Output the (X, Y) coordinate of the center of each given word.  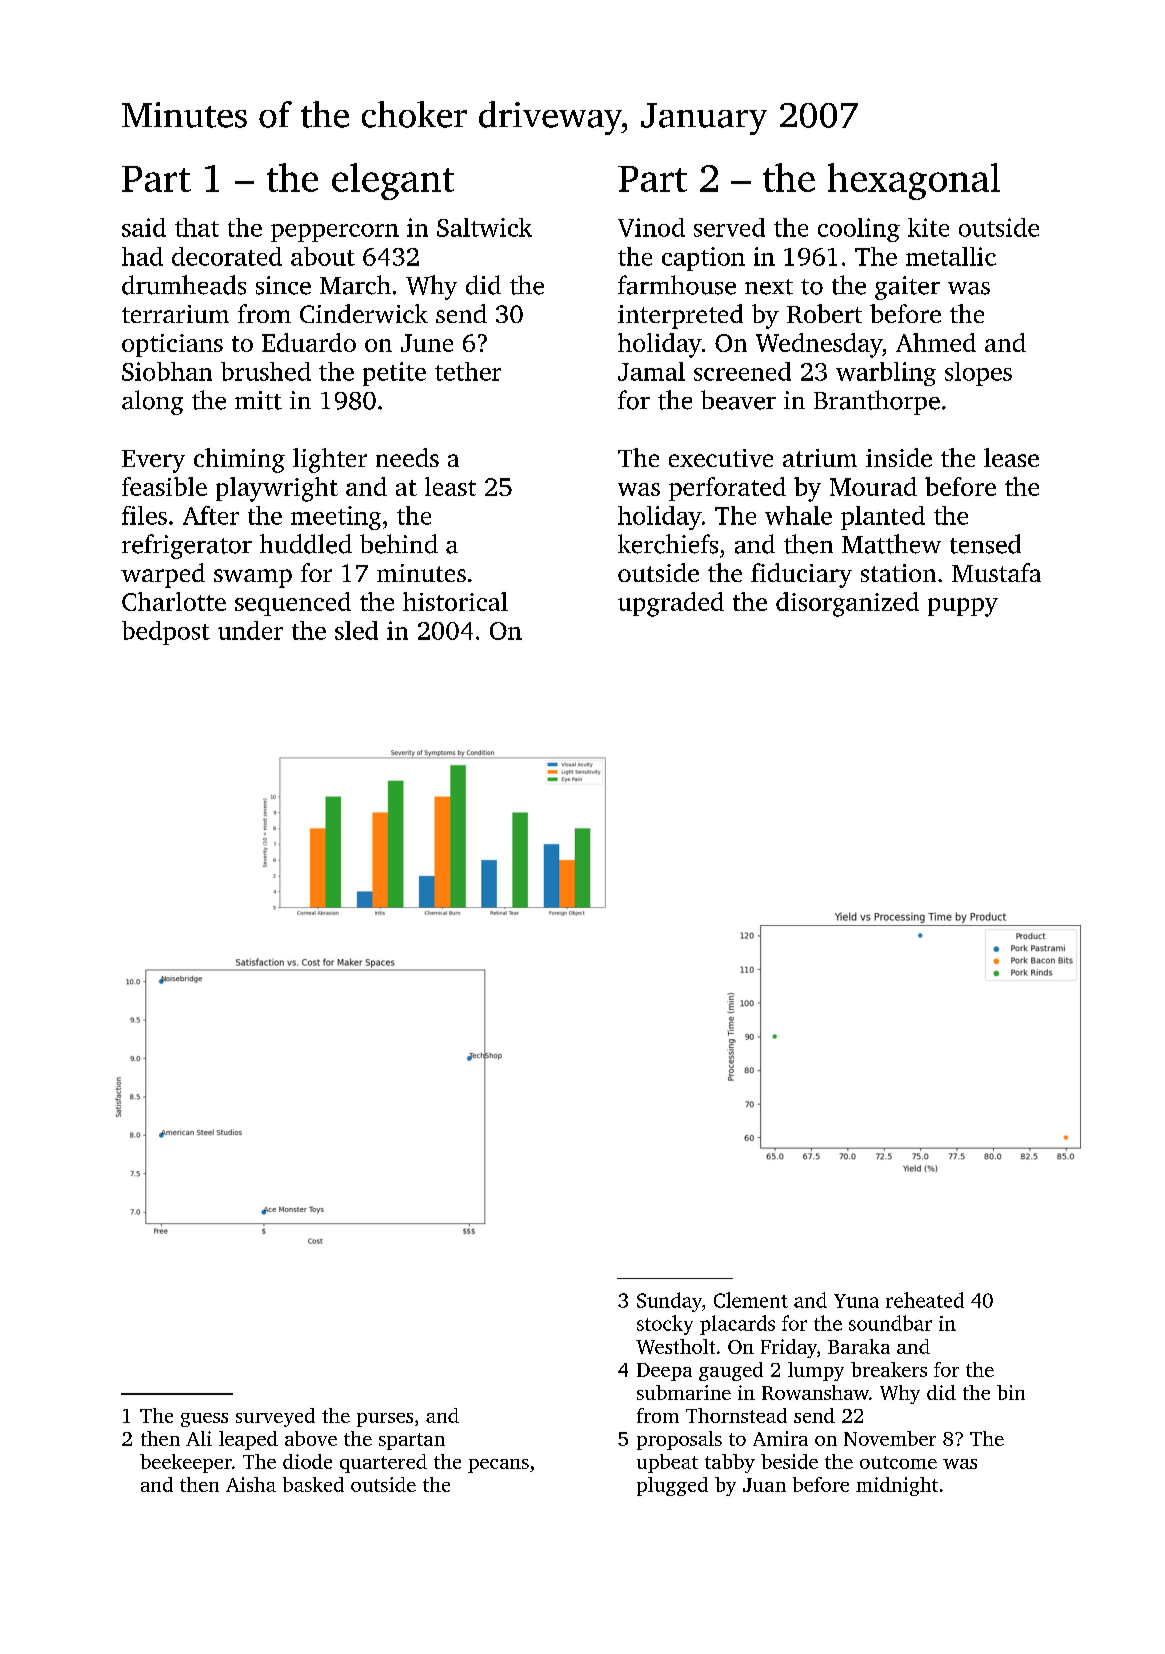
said (144, 227)
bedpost (166, 633)
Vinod (651, 227)
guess (204, 1420)
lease (1011, 457)
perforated (727, 489)
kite (928, 227)
